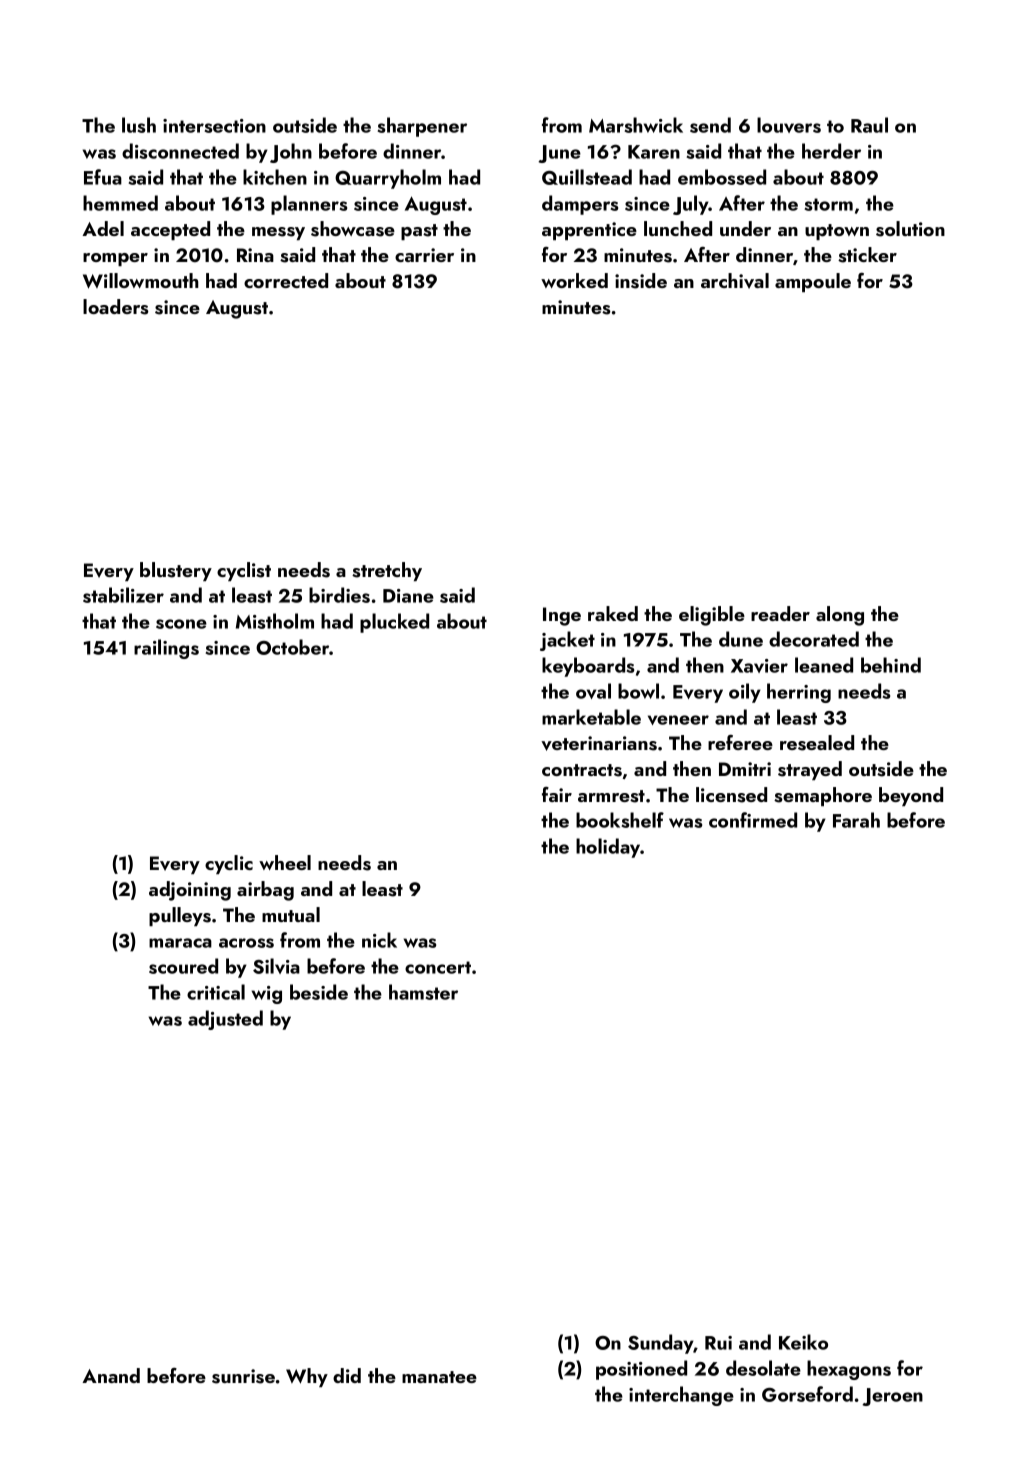  I want to click on eligible, so click(712, 616).
